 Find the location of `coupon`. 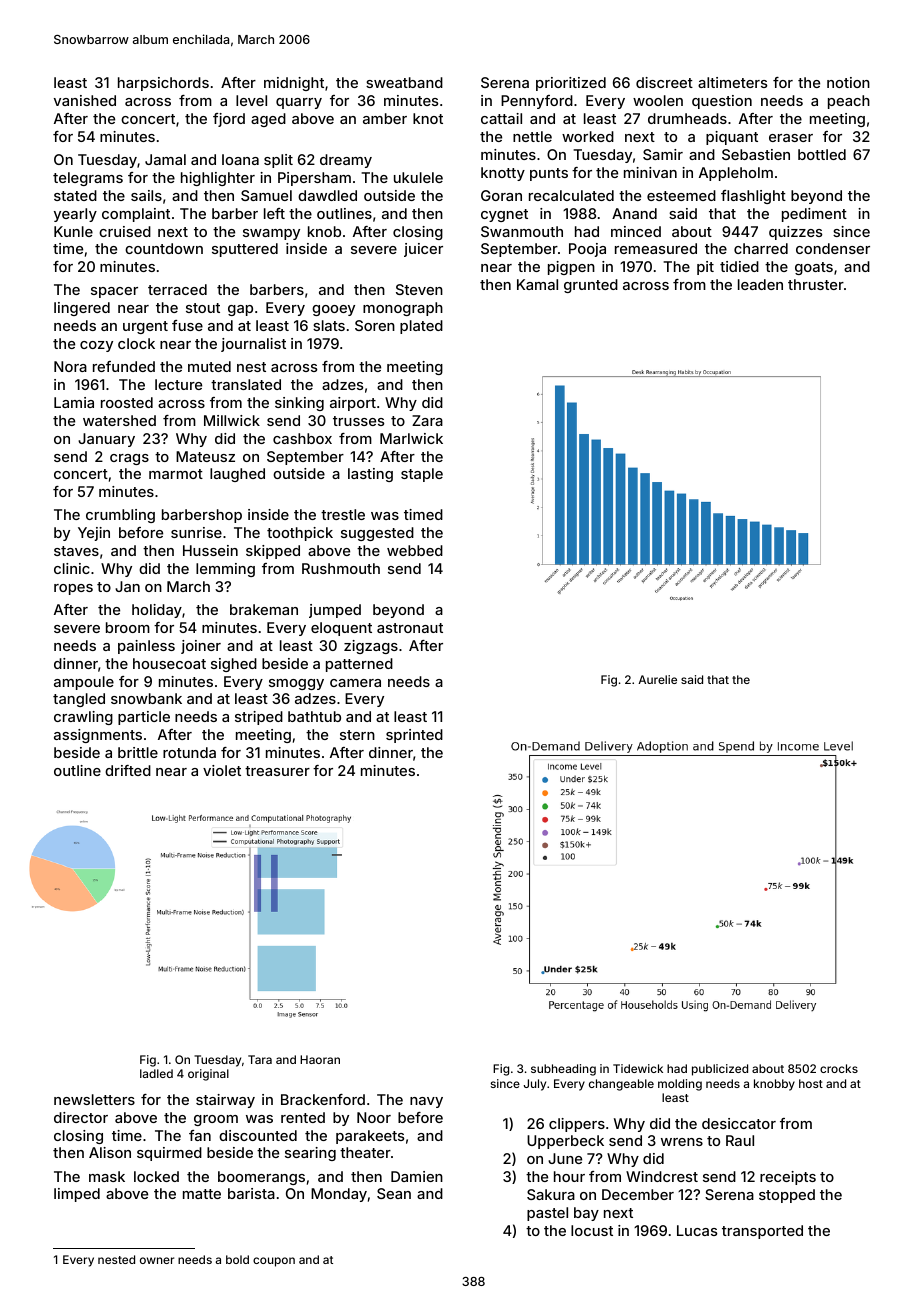

coupon is located at coordinates (274, 1262).
